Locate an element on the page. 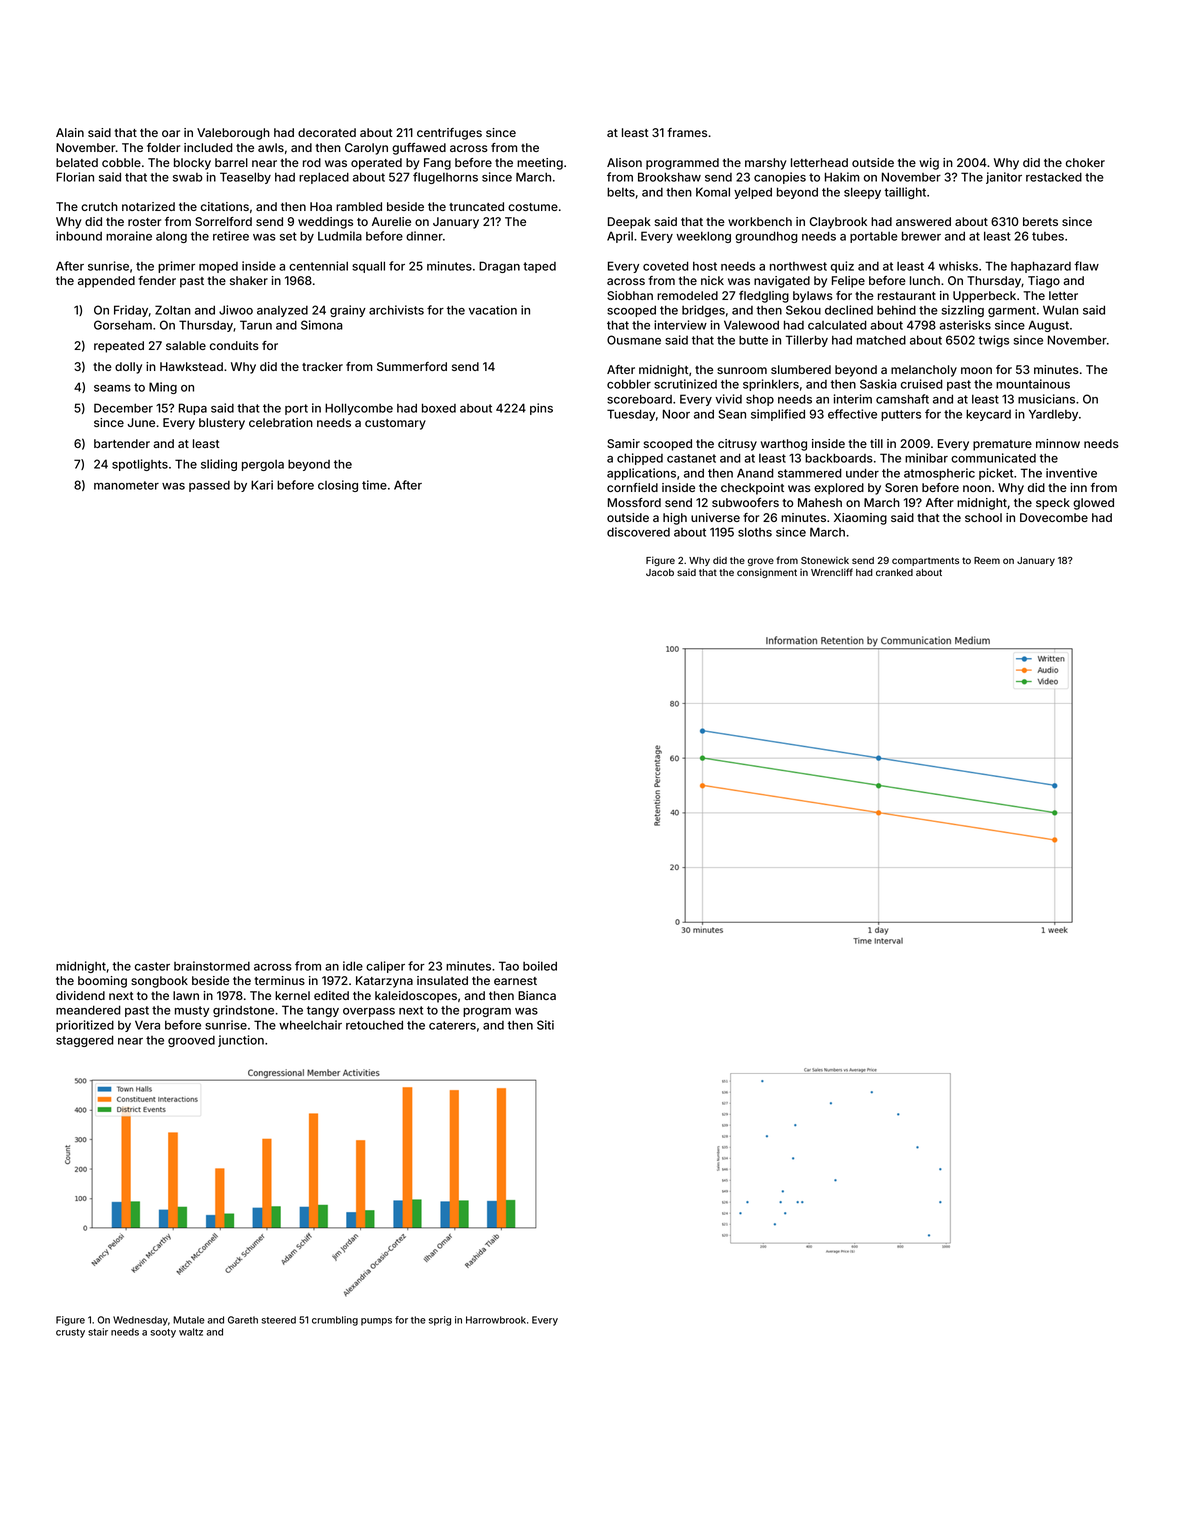 The height and width of the image is (1524, 1178). Jacob is located at coordinates (660, 572).
